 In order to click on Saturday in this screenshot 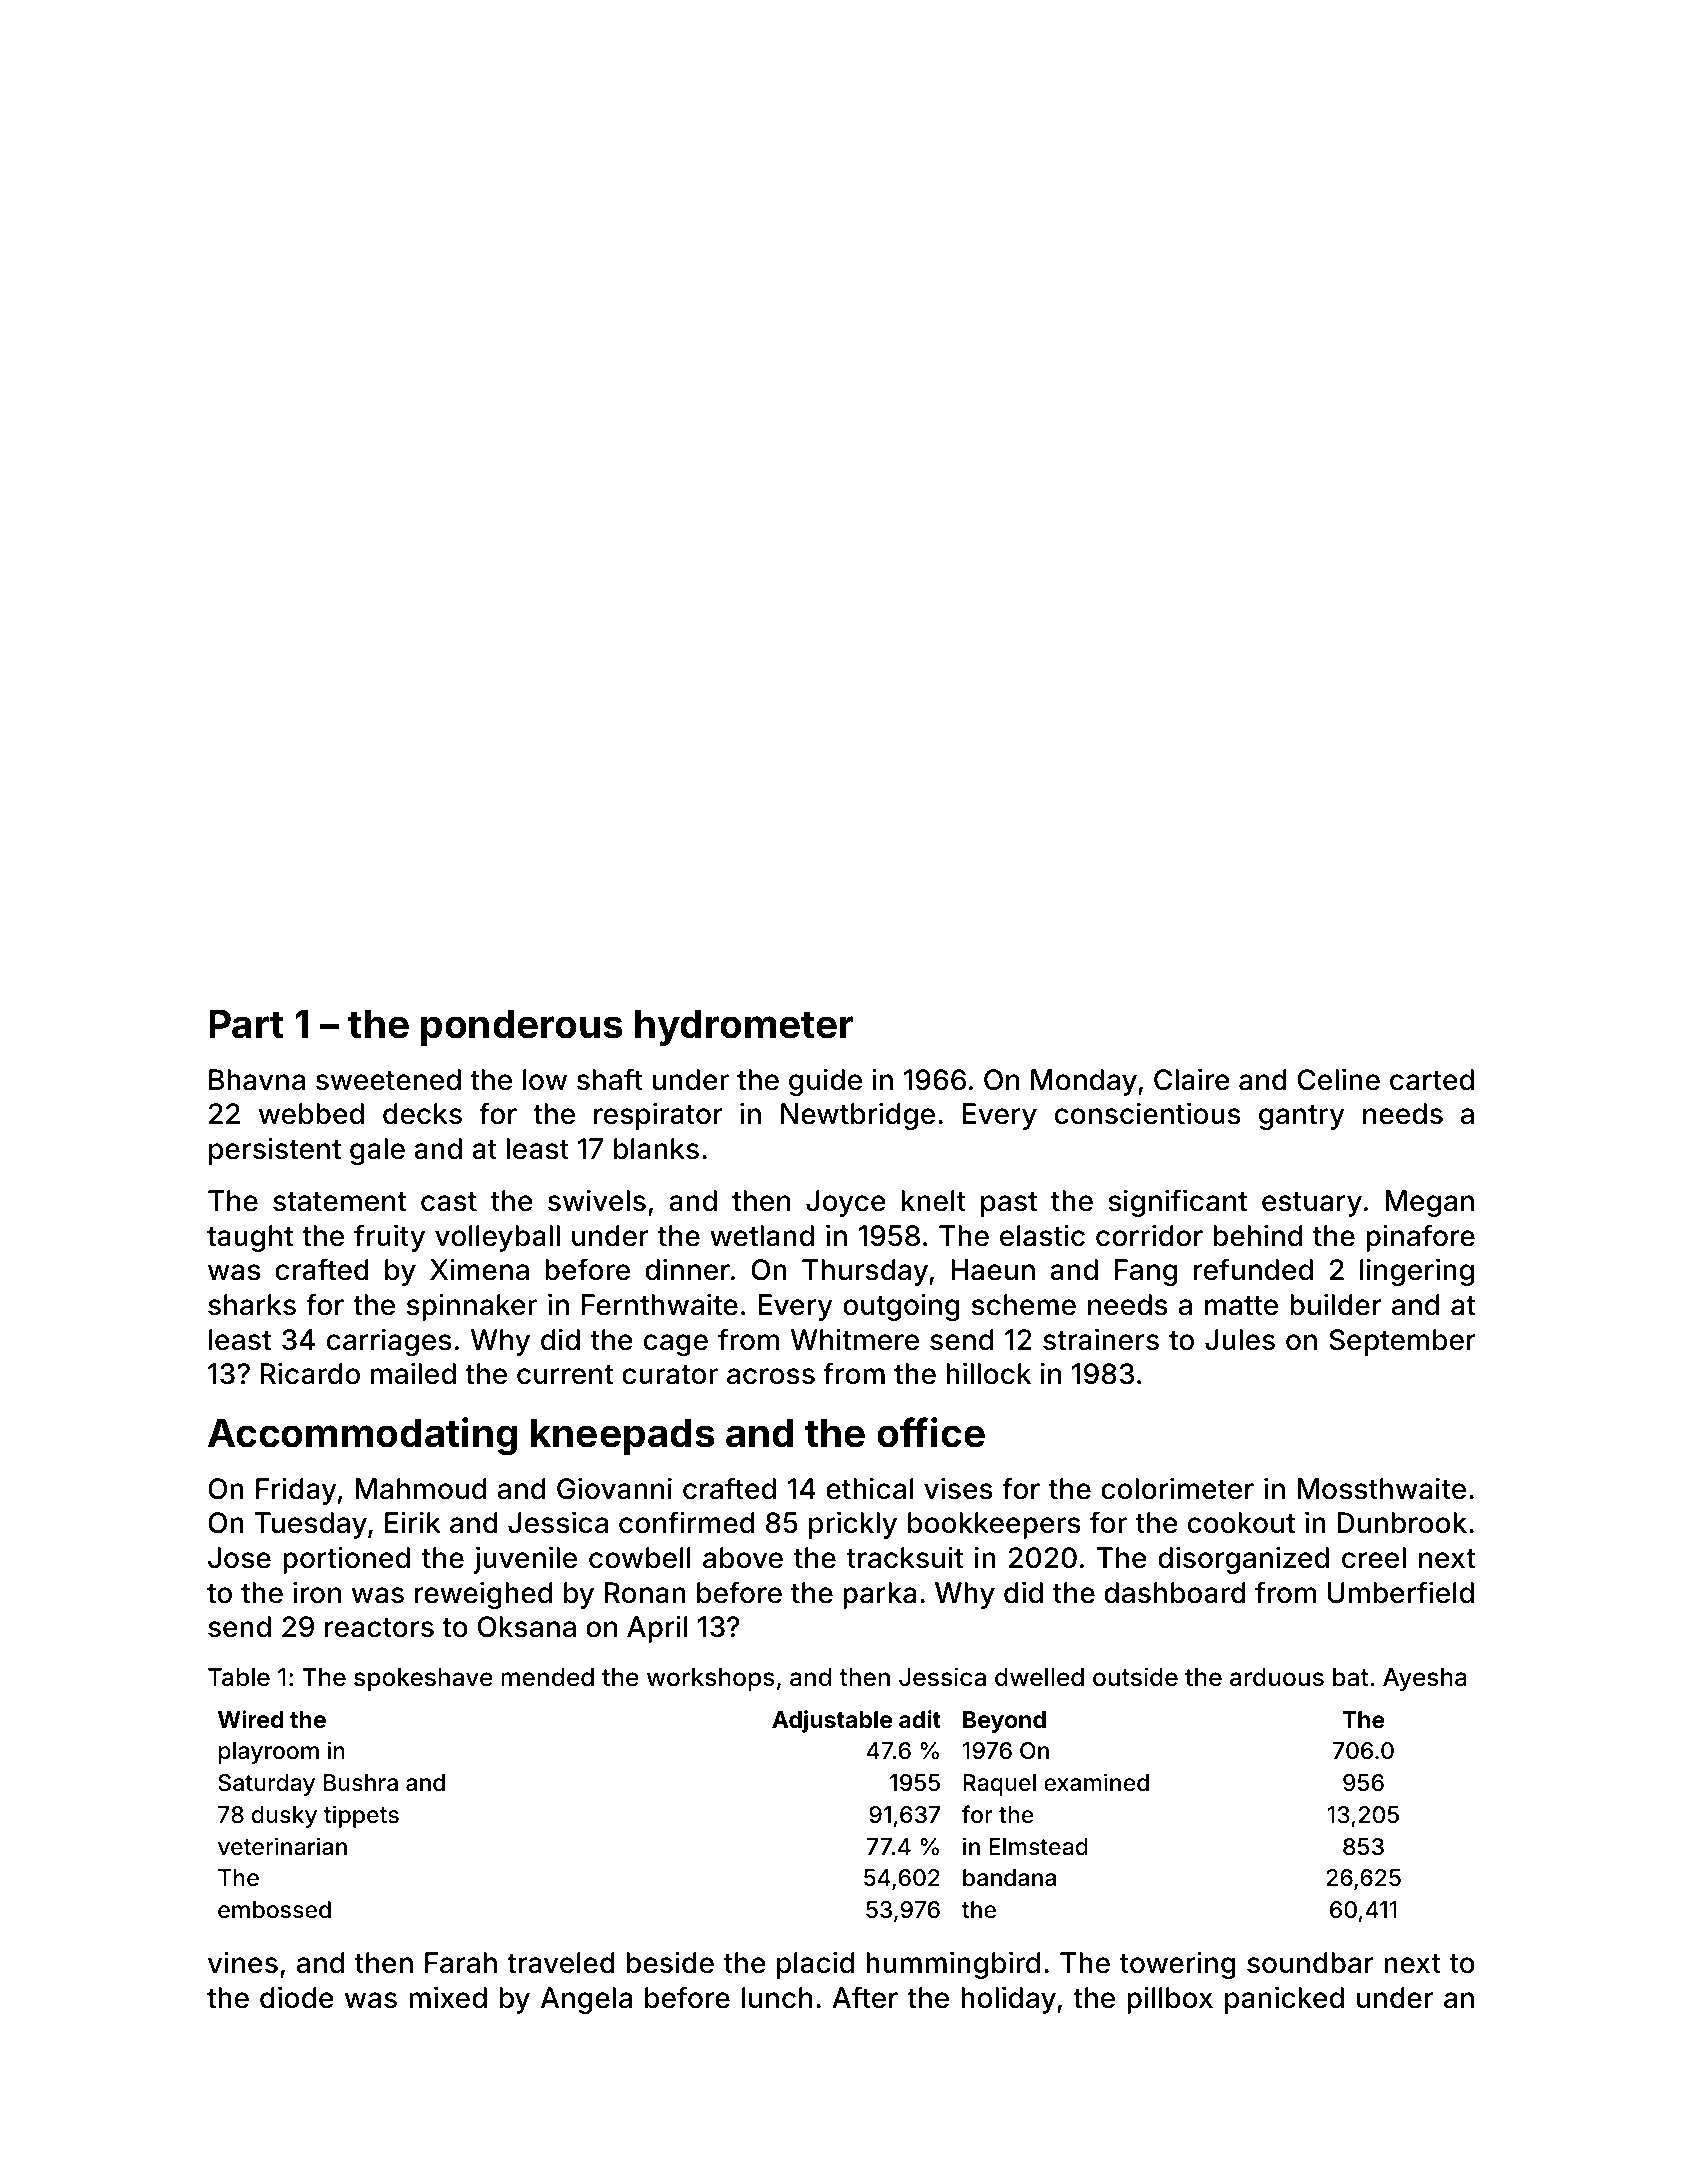, I will do `click(266, 1785)`.
